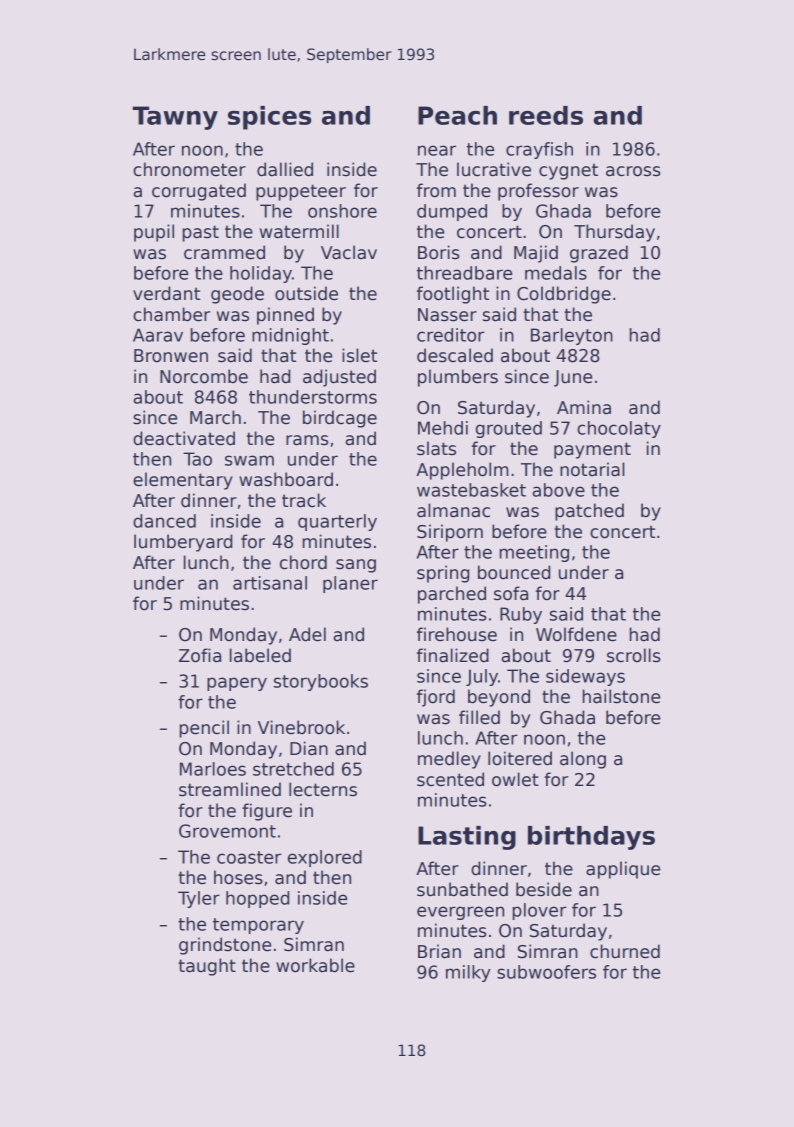 The width and height of the page is (794, 1127). Describe the element at coordinates (270, 583) in the page. I see `artisanal` at that location.
